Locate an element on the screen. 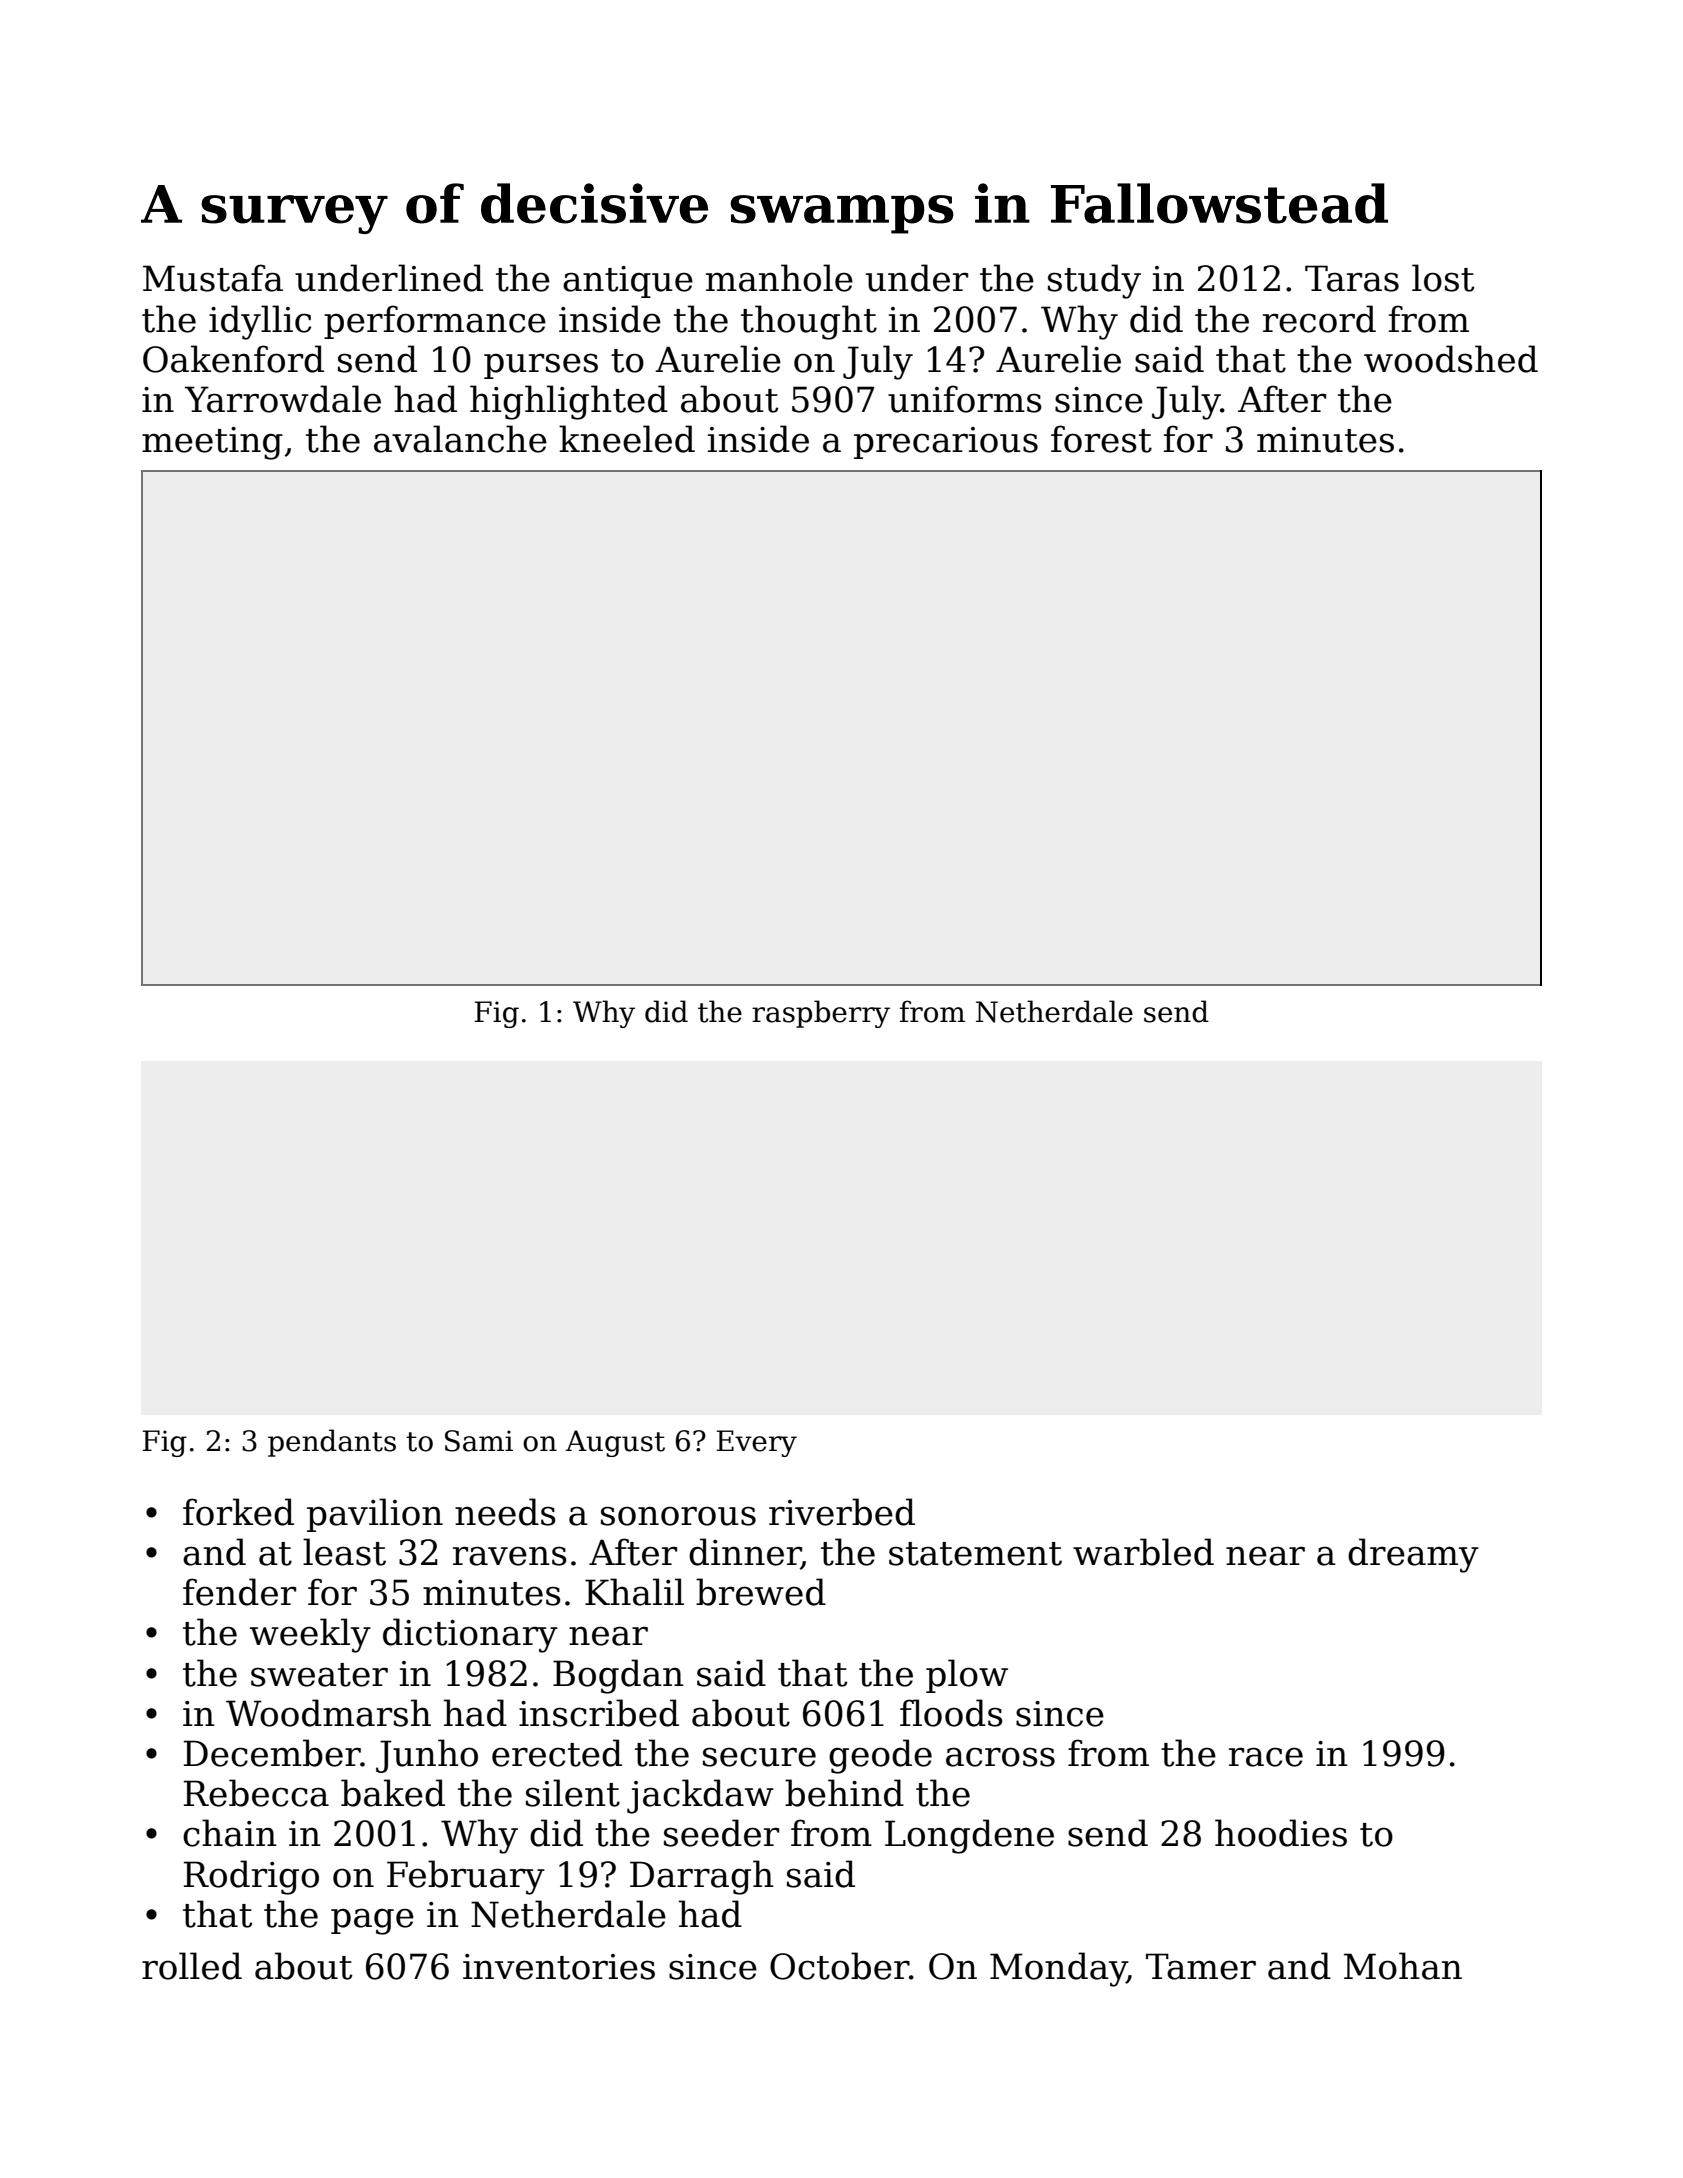  Sami is located at coordinates (479, 1441).
